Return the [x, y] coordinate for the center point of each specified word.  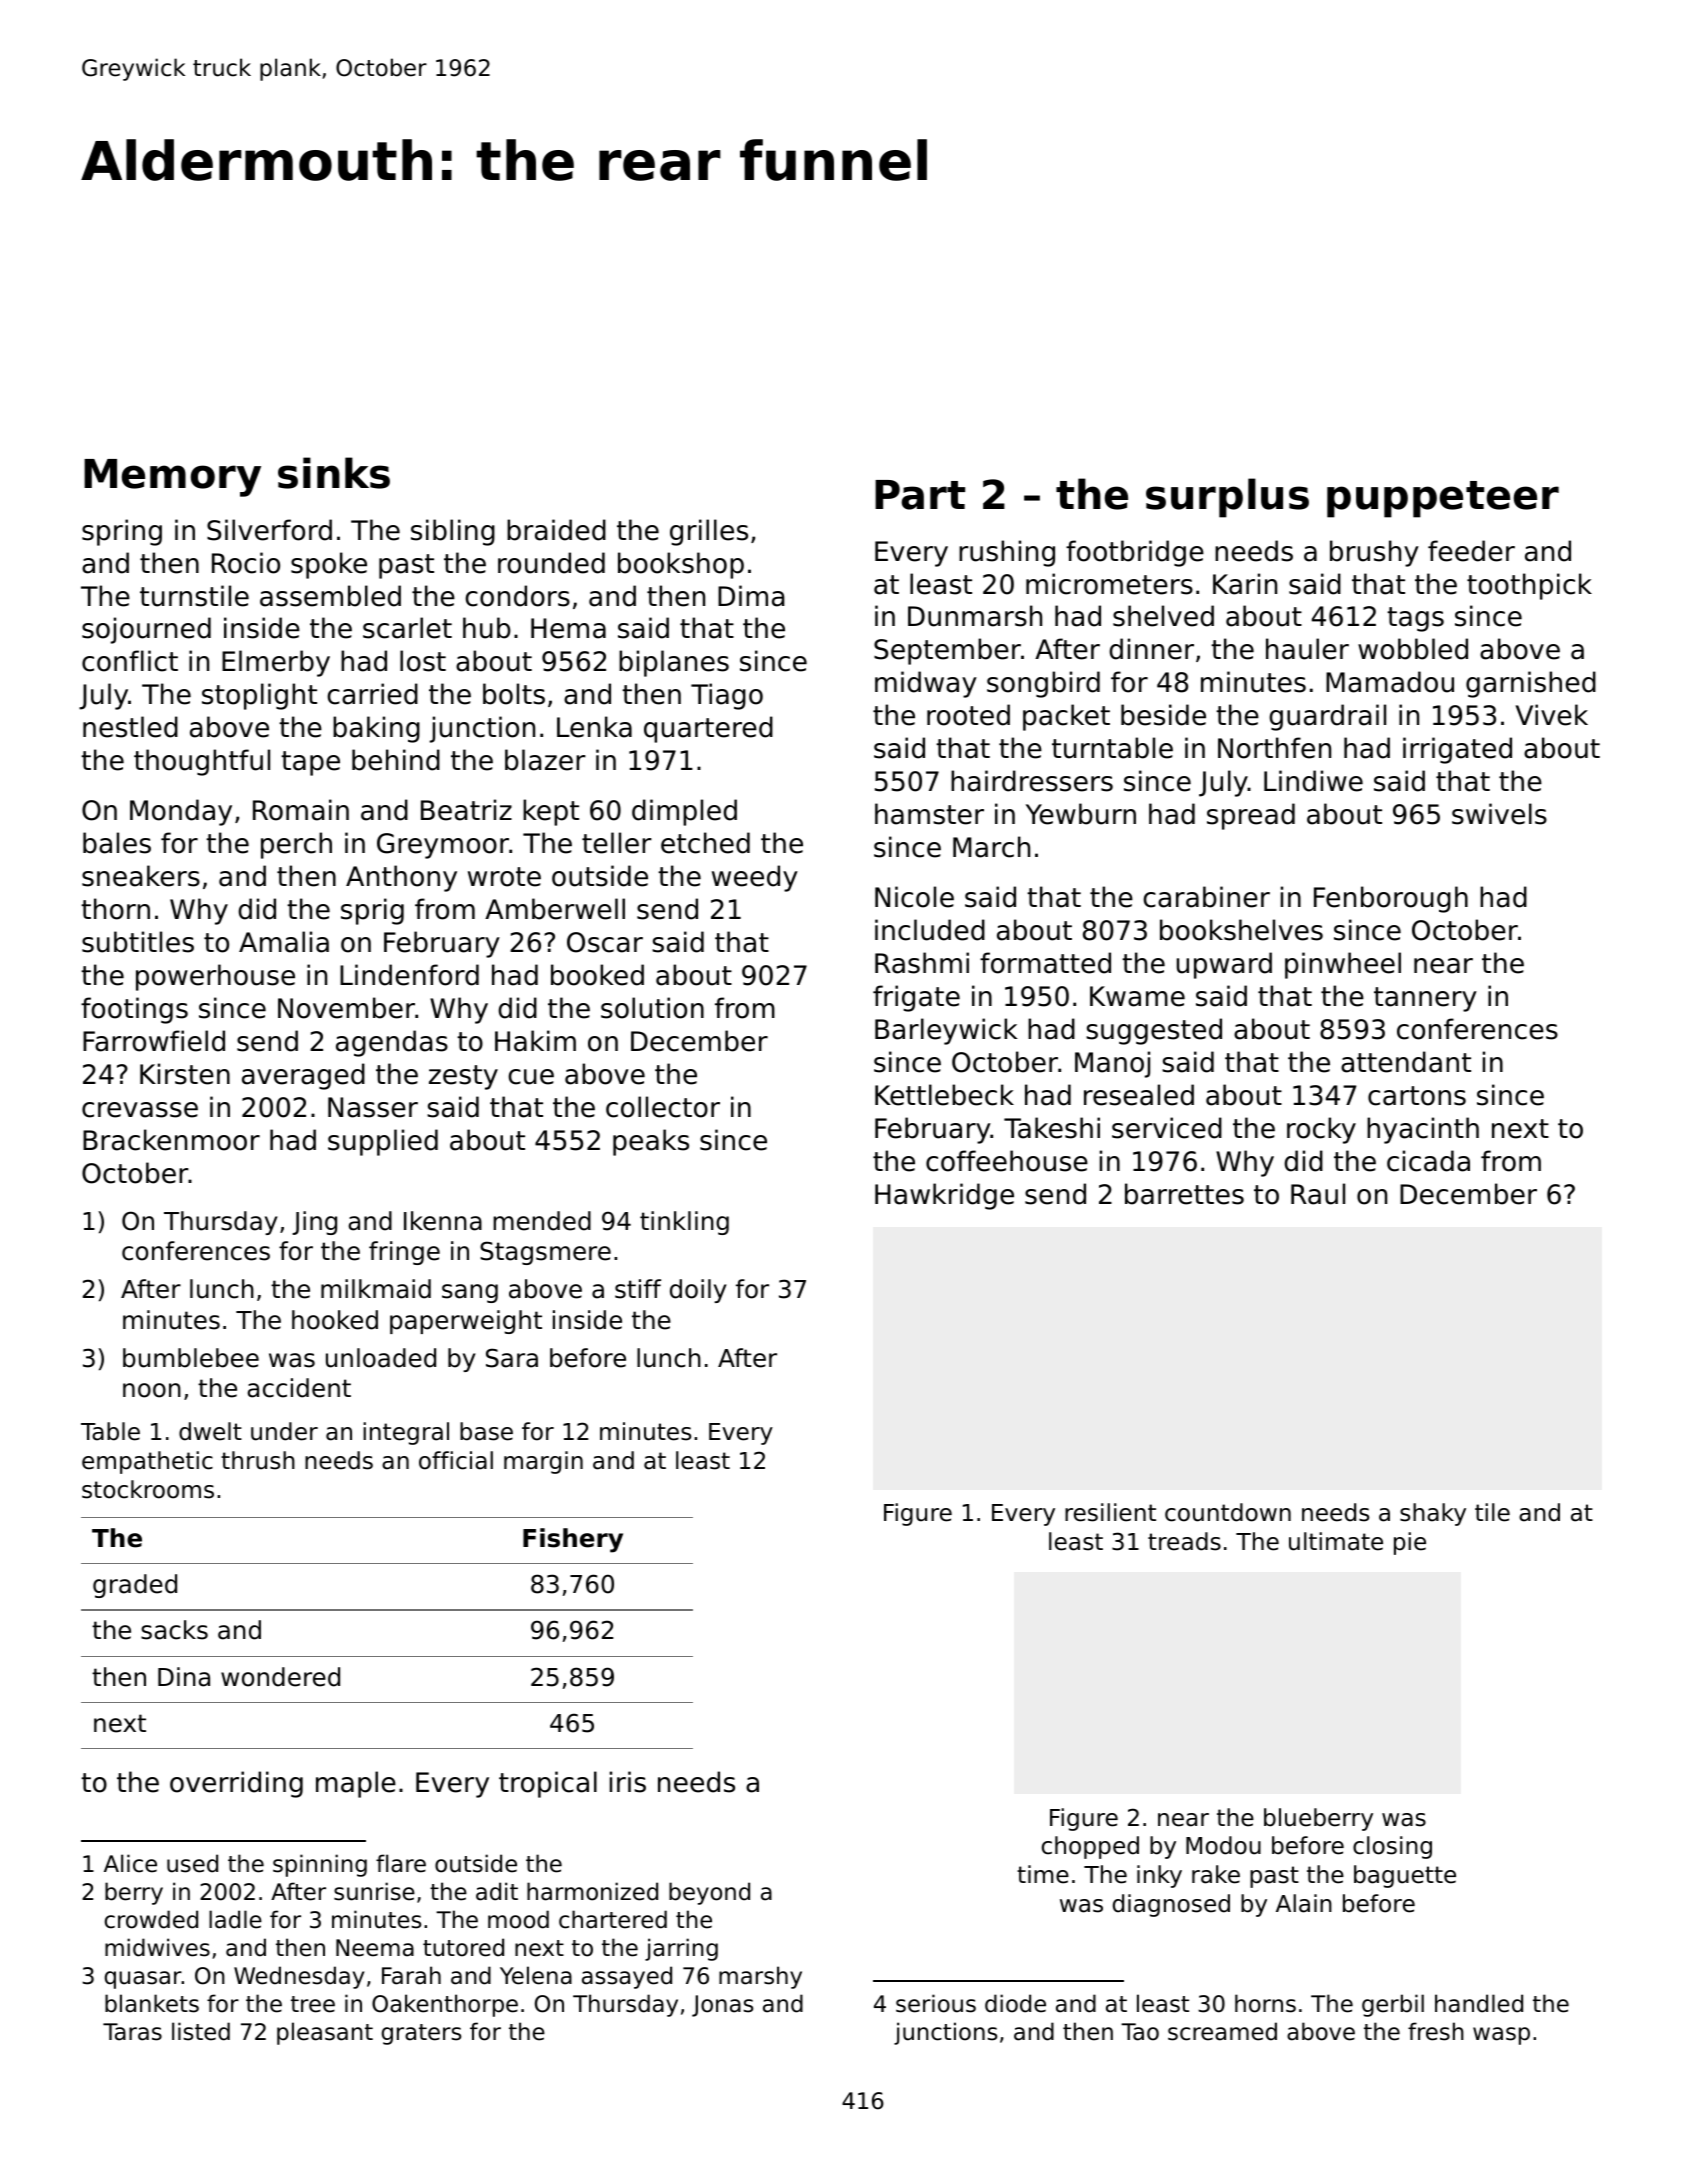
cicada [1428, 1161]
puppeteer [1443, 499]
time [1043, 1874]
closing [1392, 1847]
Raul [1318, 1194]
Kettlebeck [944, 1095]
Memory [172, 478]
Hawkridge [944, 1196]
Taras [132, 2032]
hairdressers [1032, 781]
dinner [1151, 649]
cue [531, 1077]
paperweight [466, 1322]
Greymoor [443, 846]
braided [556, 530]
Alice [130, 1863]
